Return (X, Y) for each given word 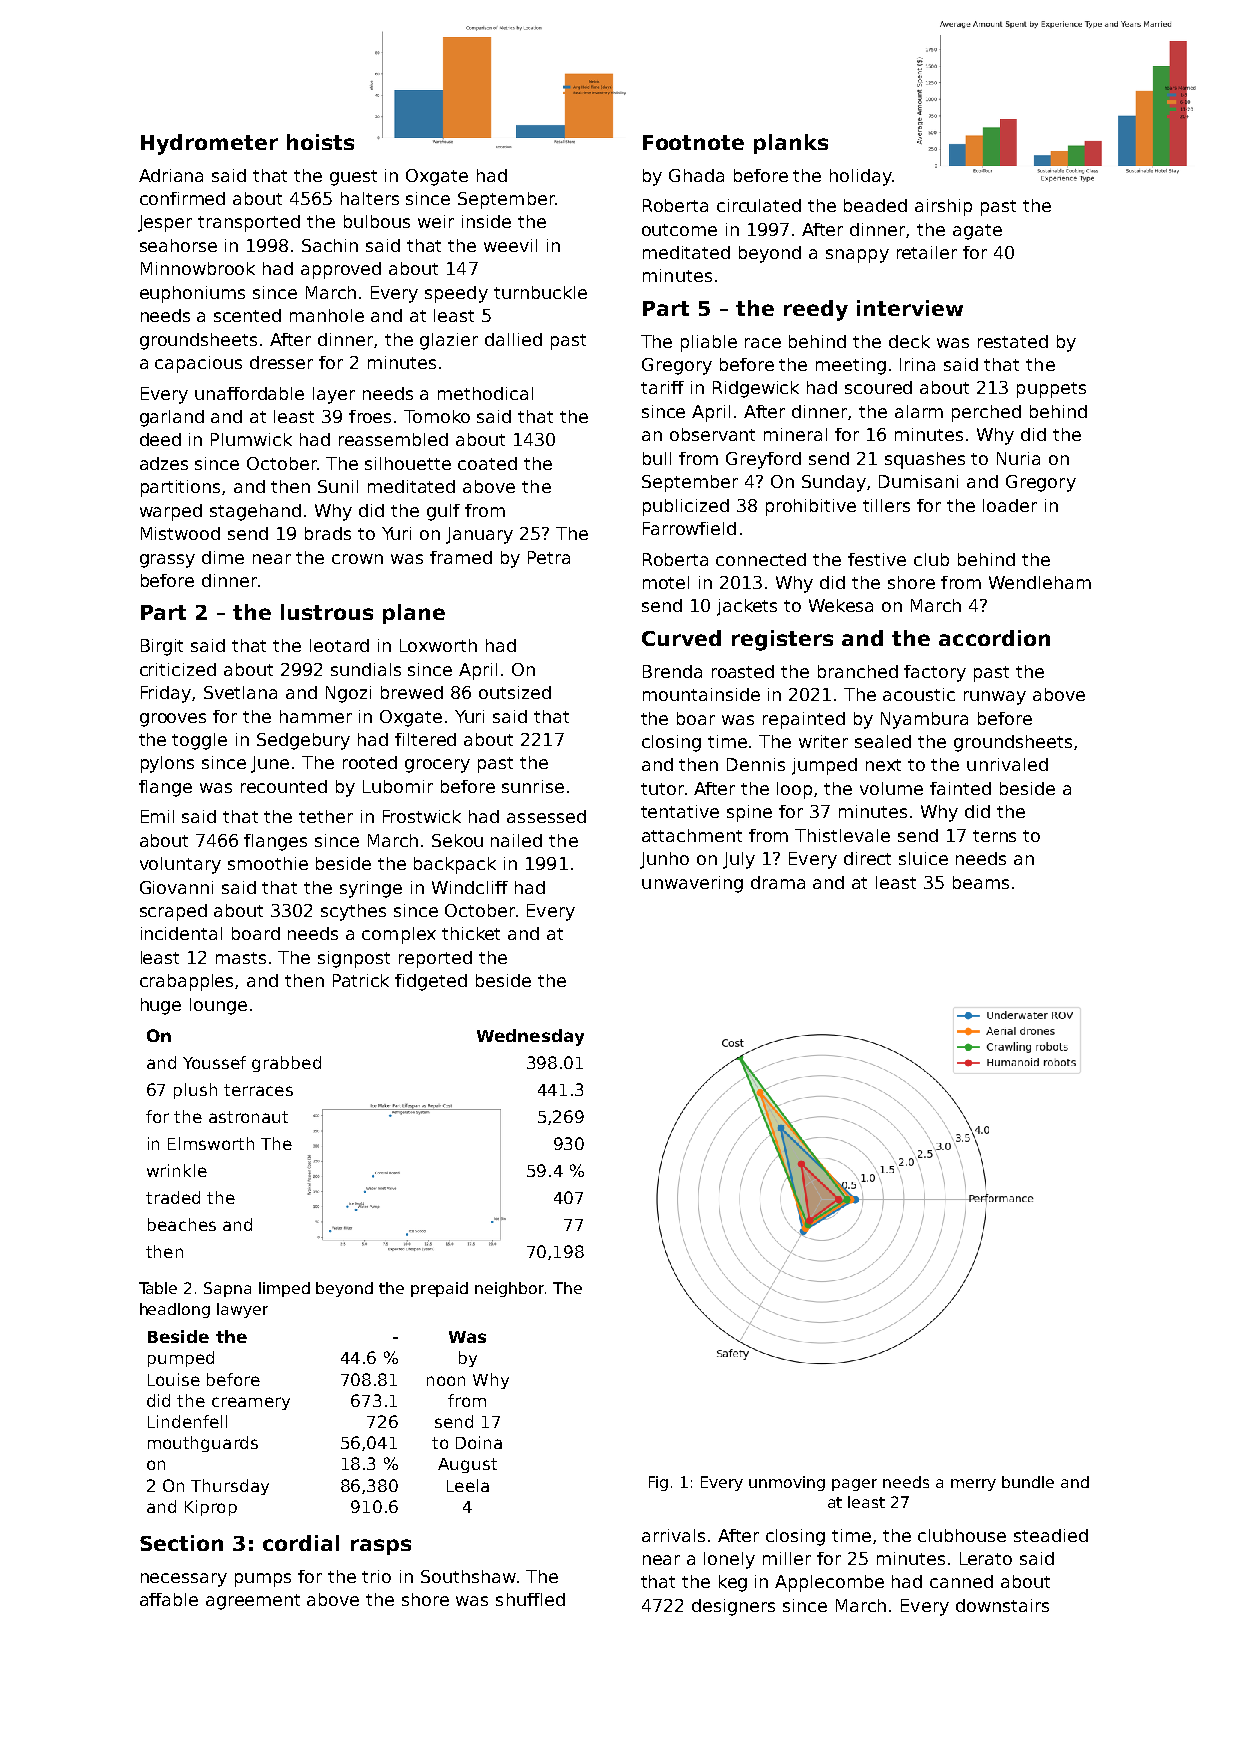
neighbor (509, 1289)
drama (778, 882)
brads (328, 533)
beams (981, 882)
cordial (301, 1543)
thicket (471, 933)
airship (943, 207)
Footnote (693, 142)
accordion (994, 638)
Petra (549, 557)
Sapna (227, 1289)
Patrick (361, 980)
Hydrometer (209, 144)
